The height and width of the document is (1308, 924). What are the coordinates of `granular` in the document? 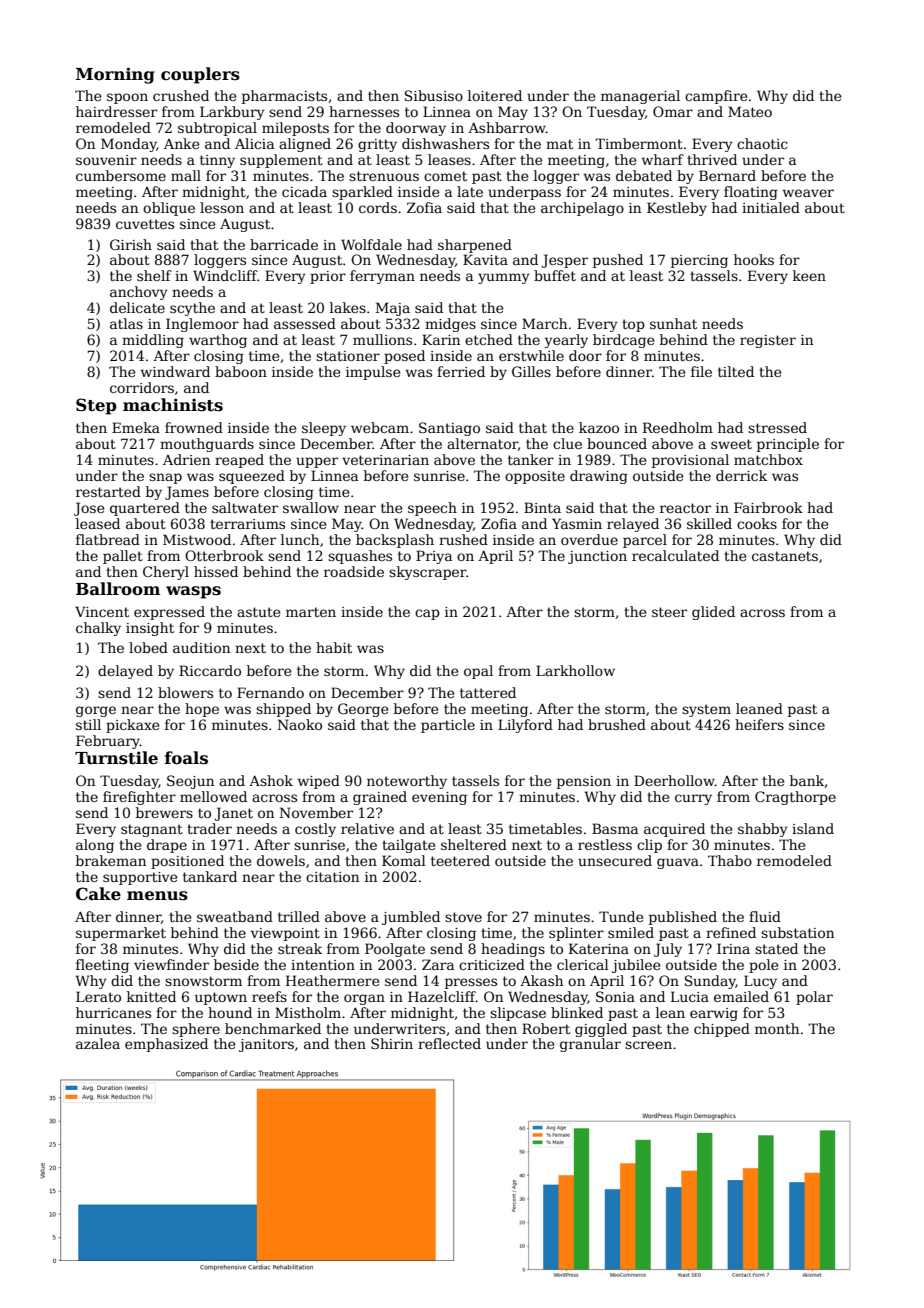 It's located at (590, 1045).
